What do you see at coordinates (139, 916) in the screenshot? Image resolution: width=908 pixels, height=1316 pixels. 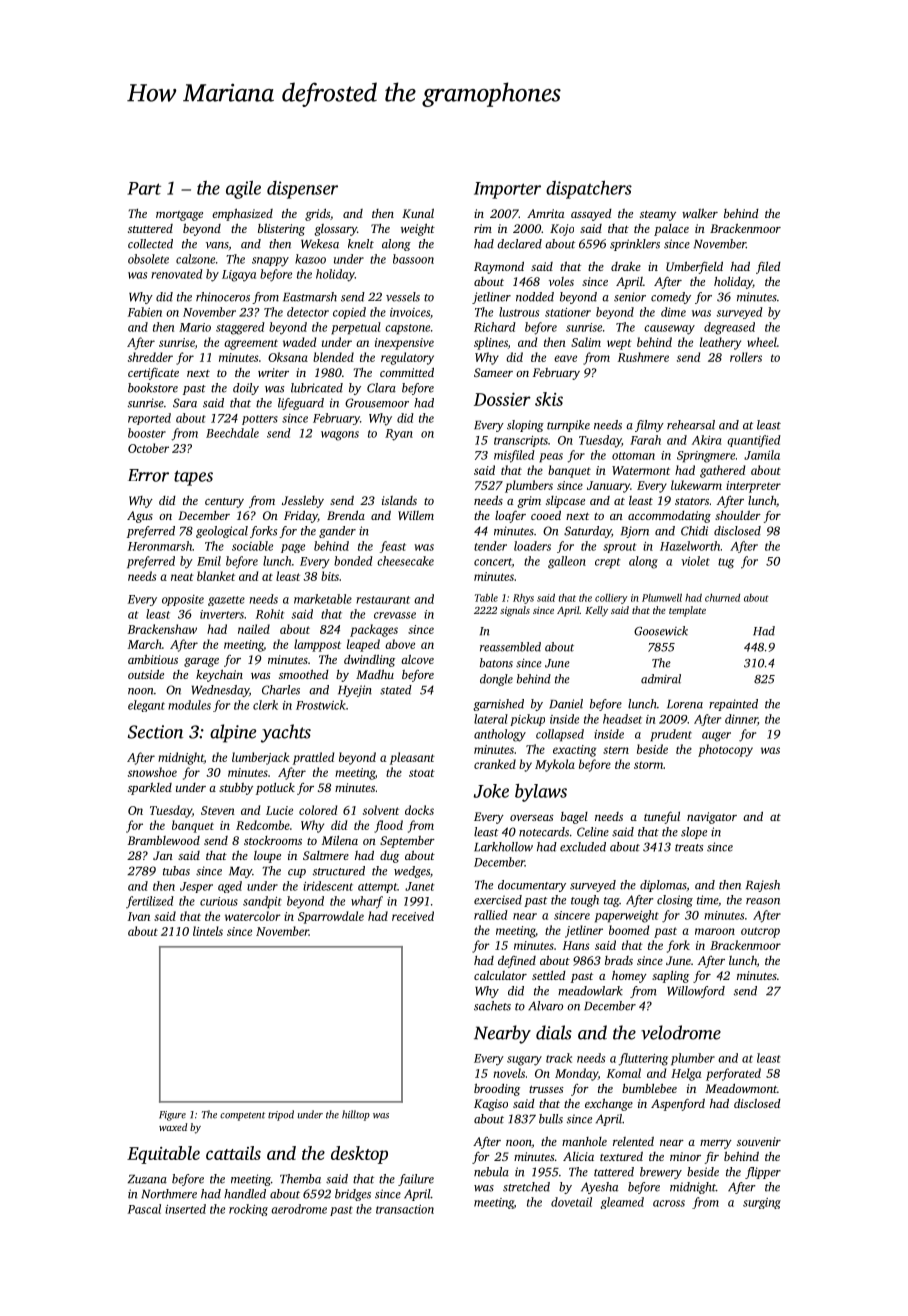 I see `Ivan` at bounding box center [139, 916].
